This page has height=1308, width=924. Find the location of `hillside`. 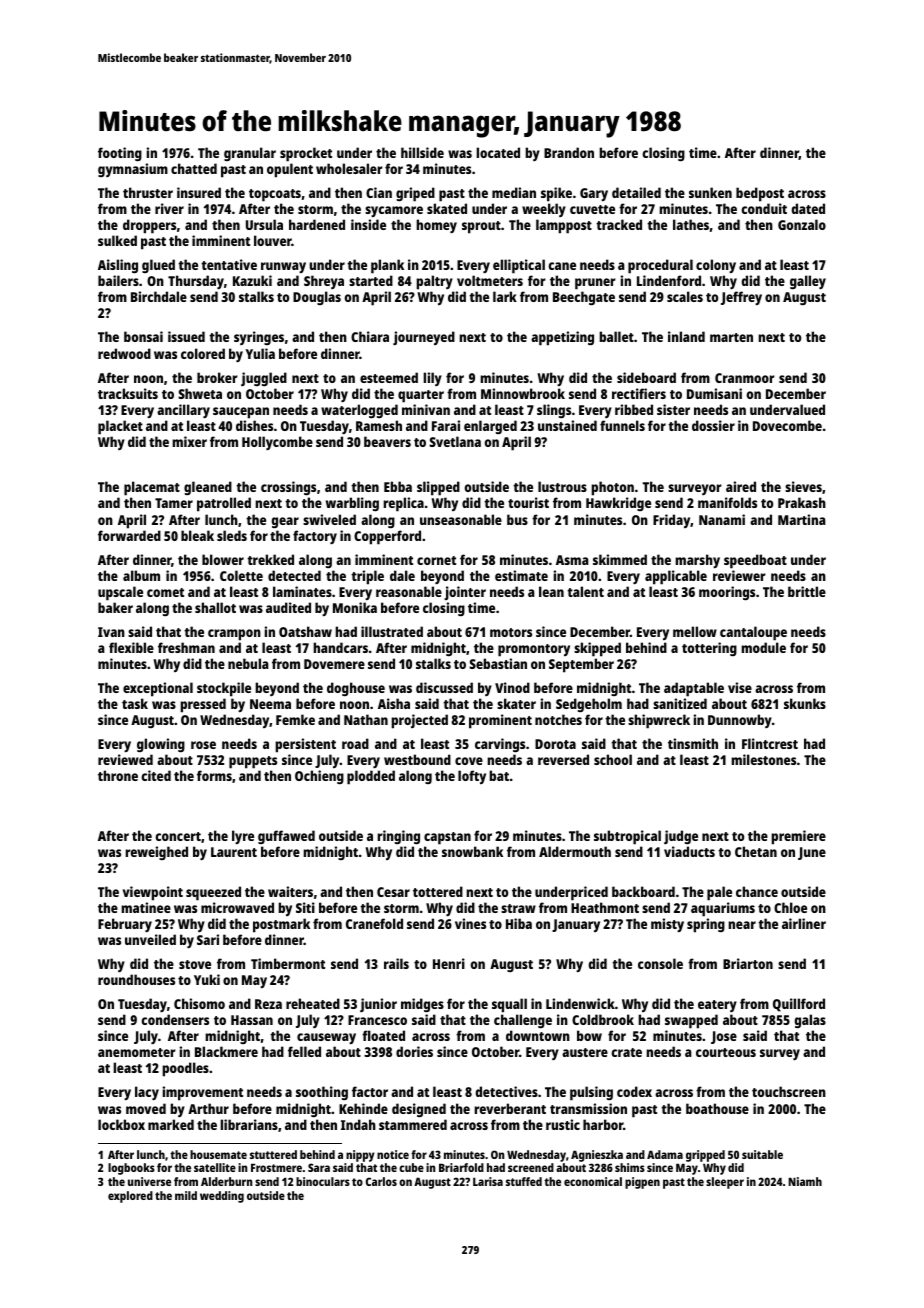

hillside is located at coordinates (422, 152).
